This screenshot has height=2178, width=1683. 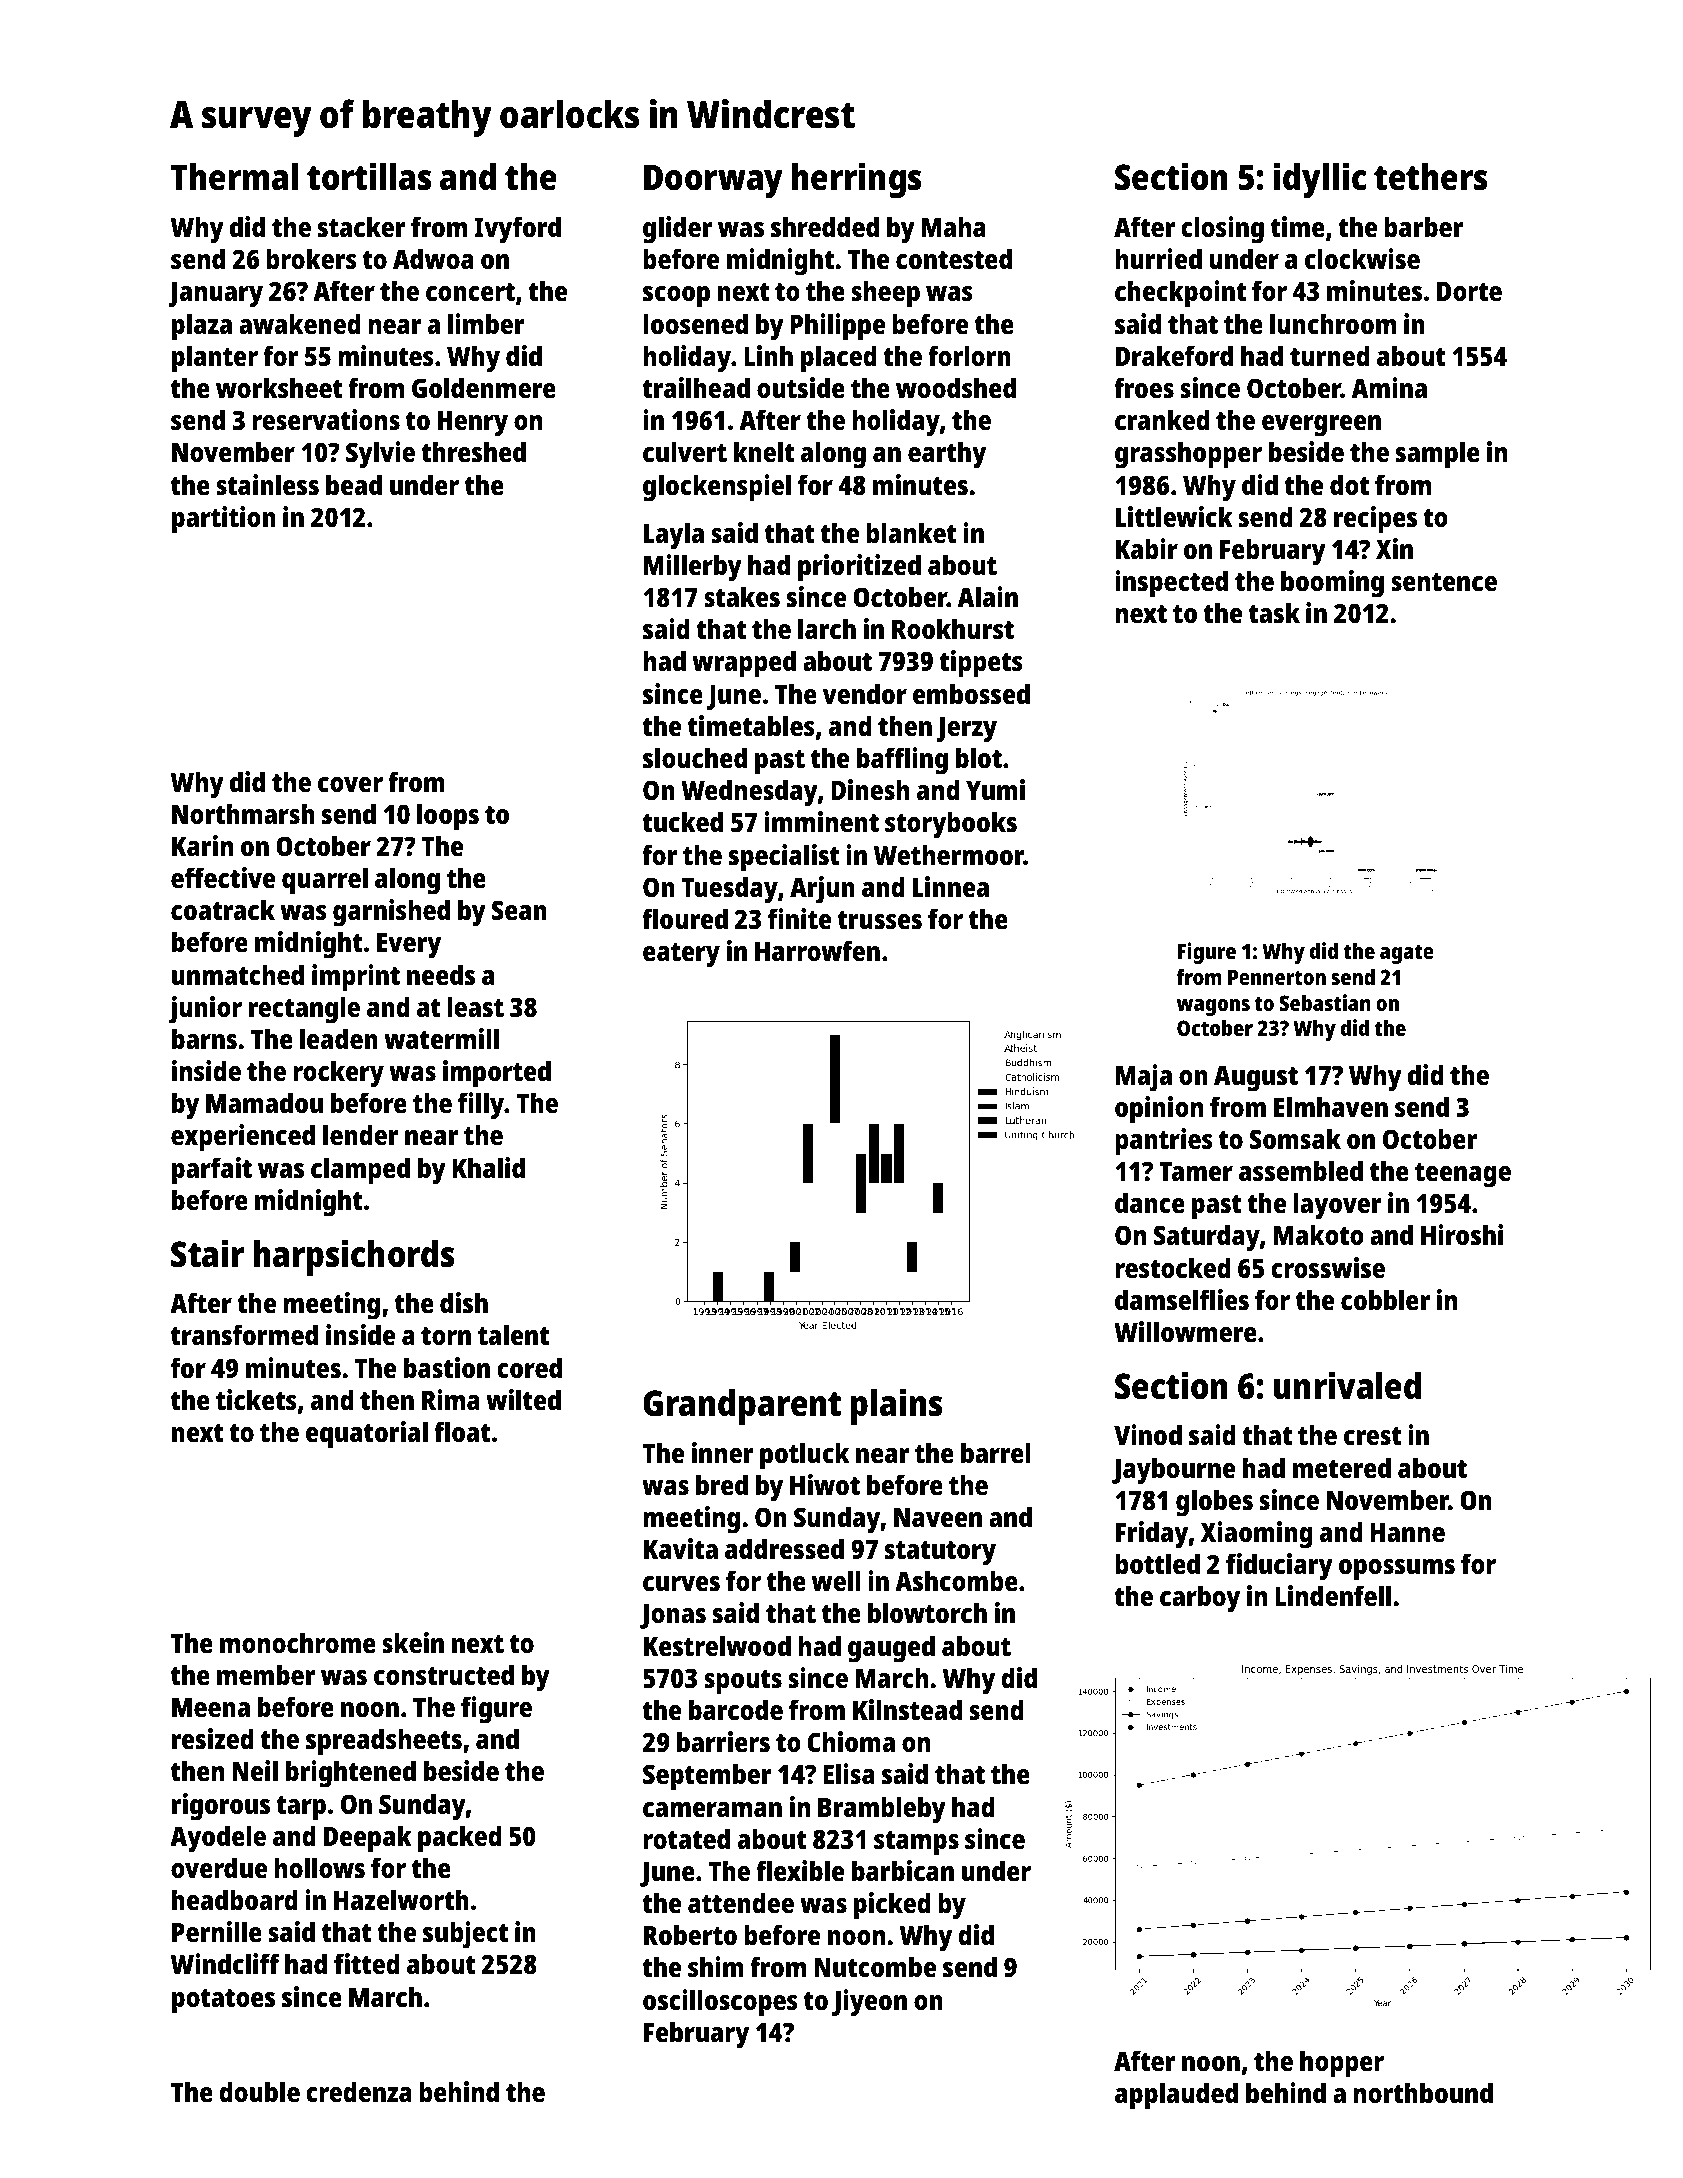 What do you see at coordinates (713, 181) in the screenshot?
I see `Doorway` at bounding box center [713, 181].
